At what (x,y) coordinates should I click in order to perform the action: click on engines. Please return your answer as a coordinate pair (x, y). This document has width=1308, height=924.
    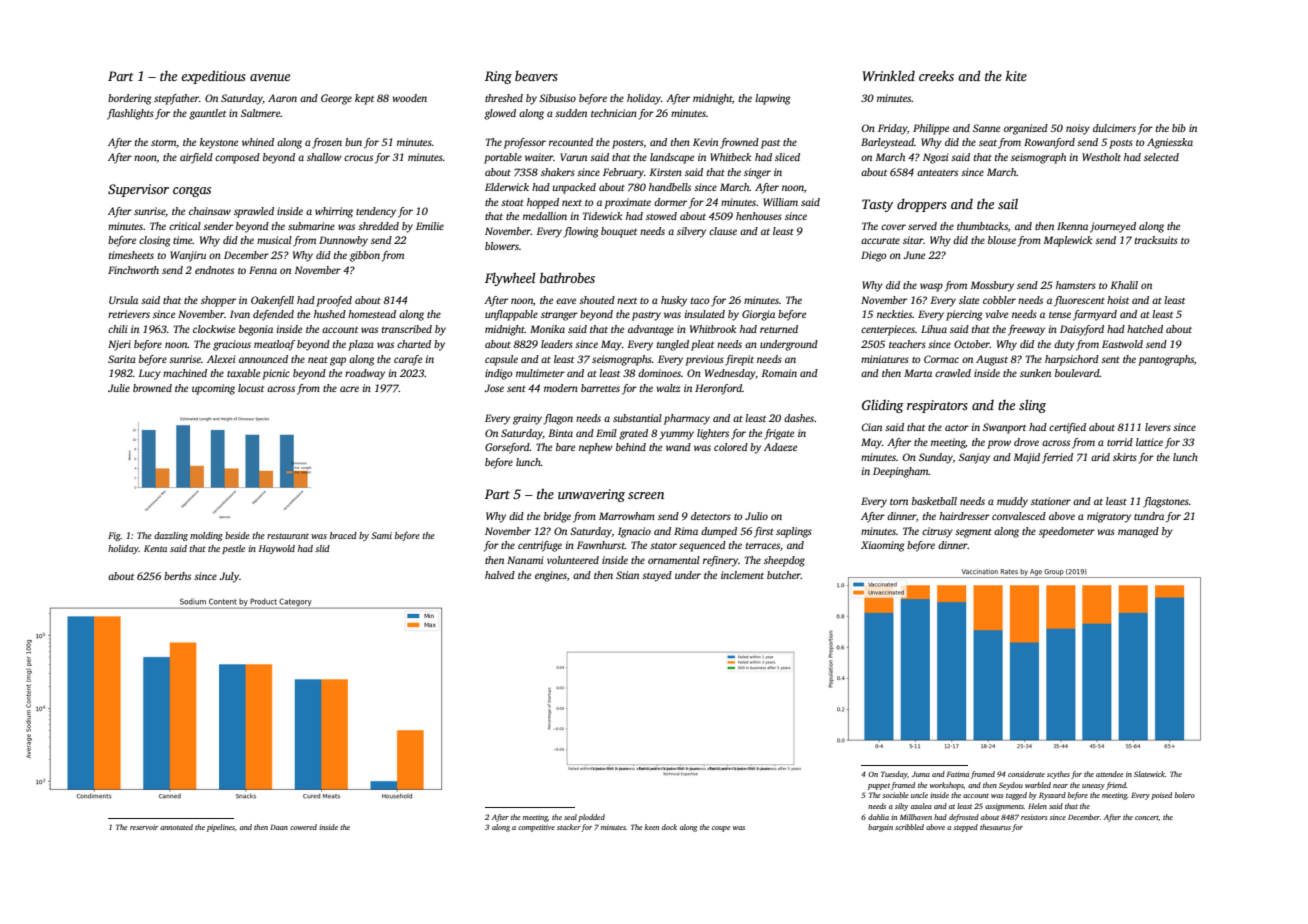
    Looking at the image, I should click on (551, 576).
